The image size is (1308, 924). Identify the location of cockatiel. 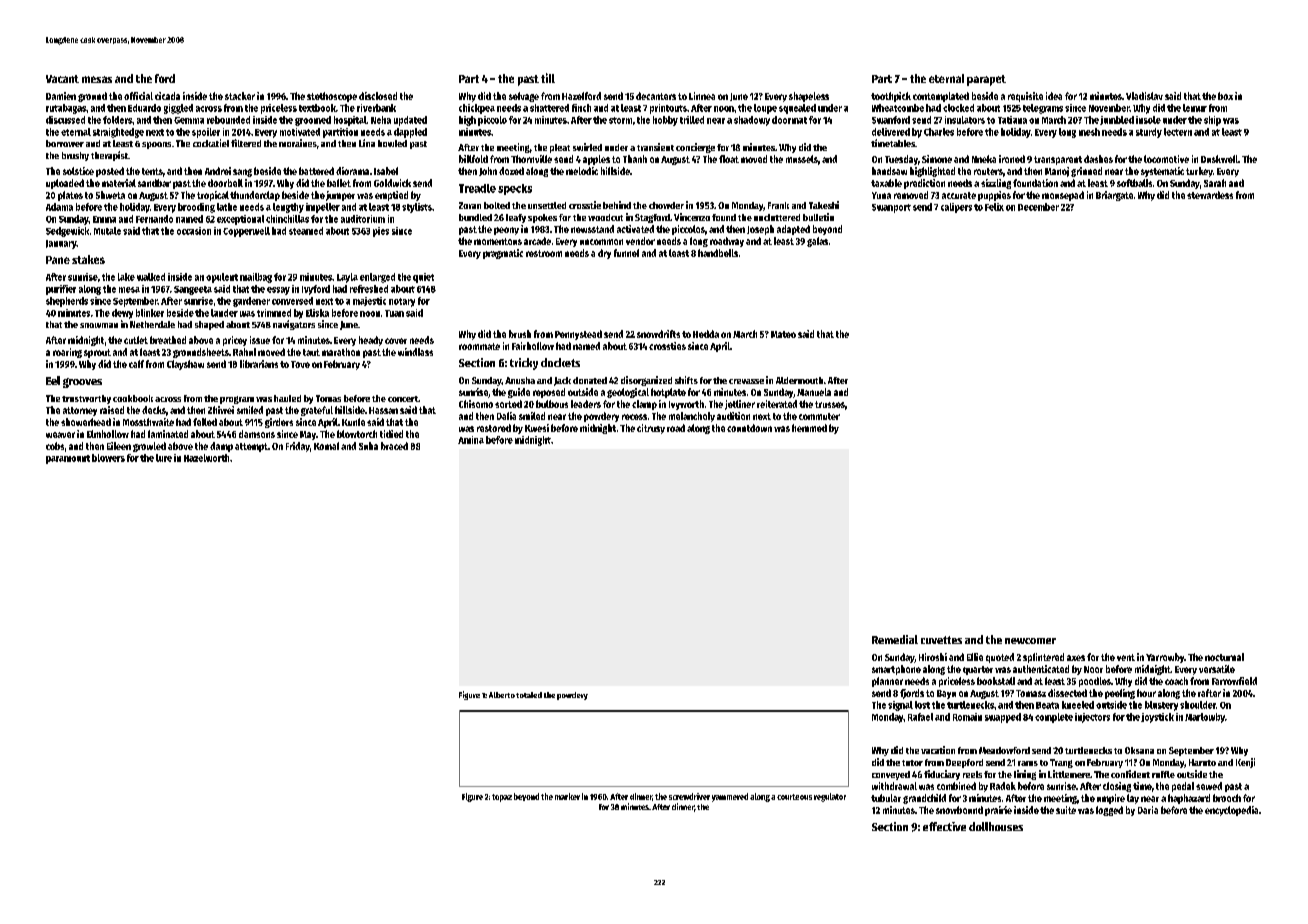
(211, 143).
